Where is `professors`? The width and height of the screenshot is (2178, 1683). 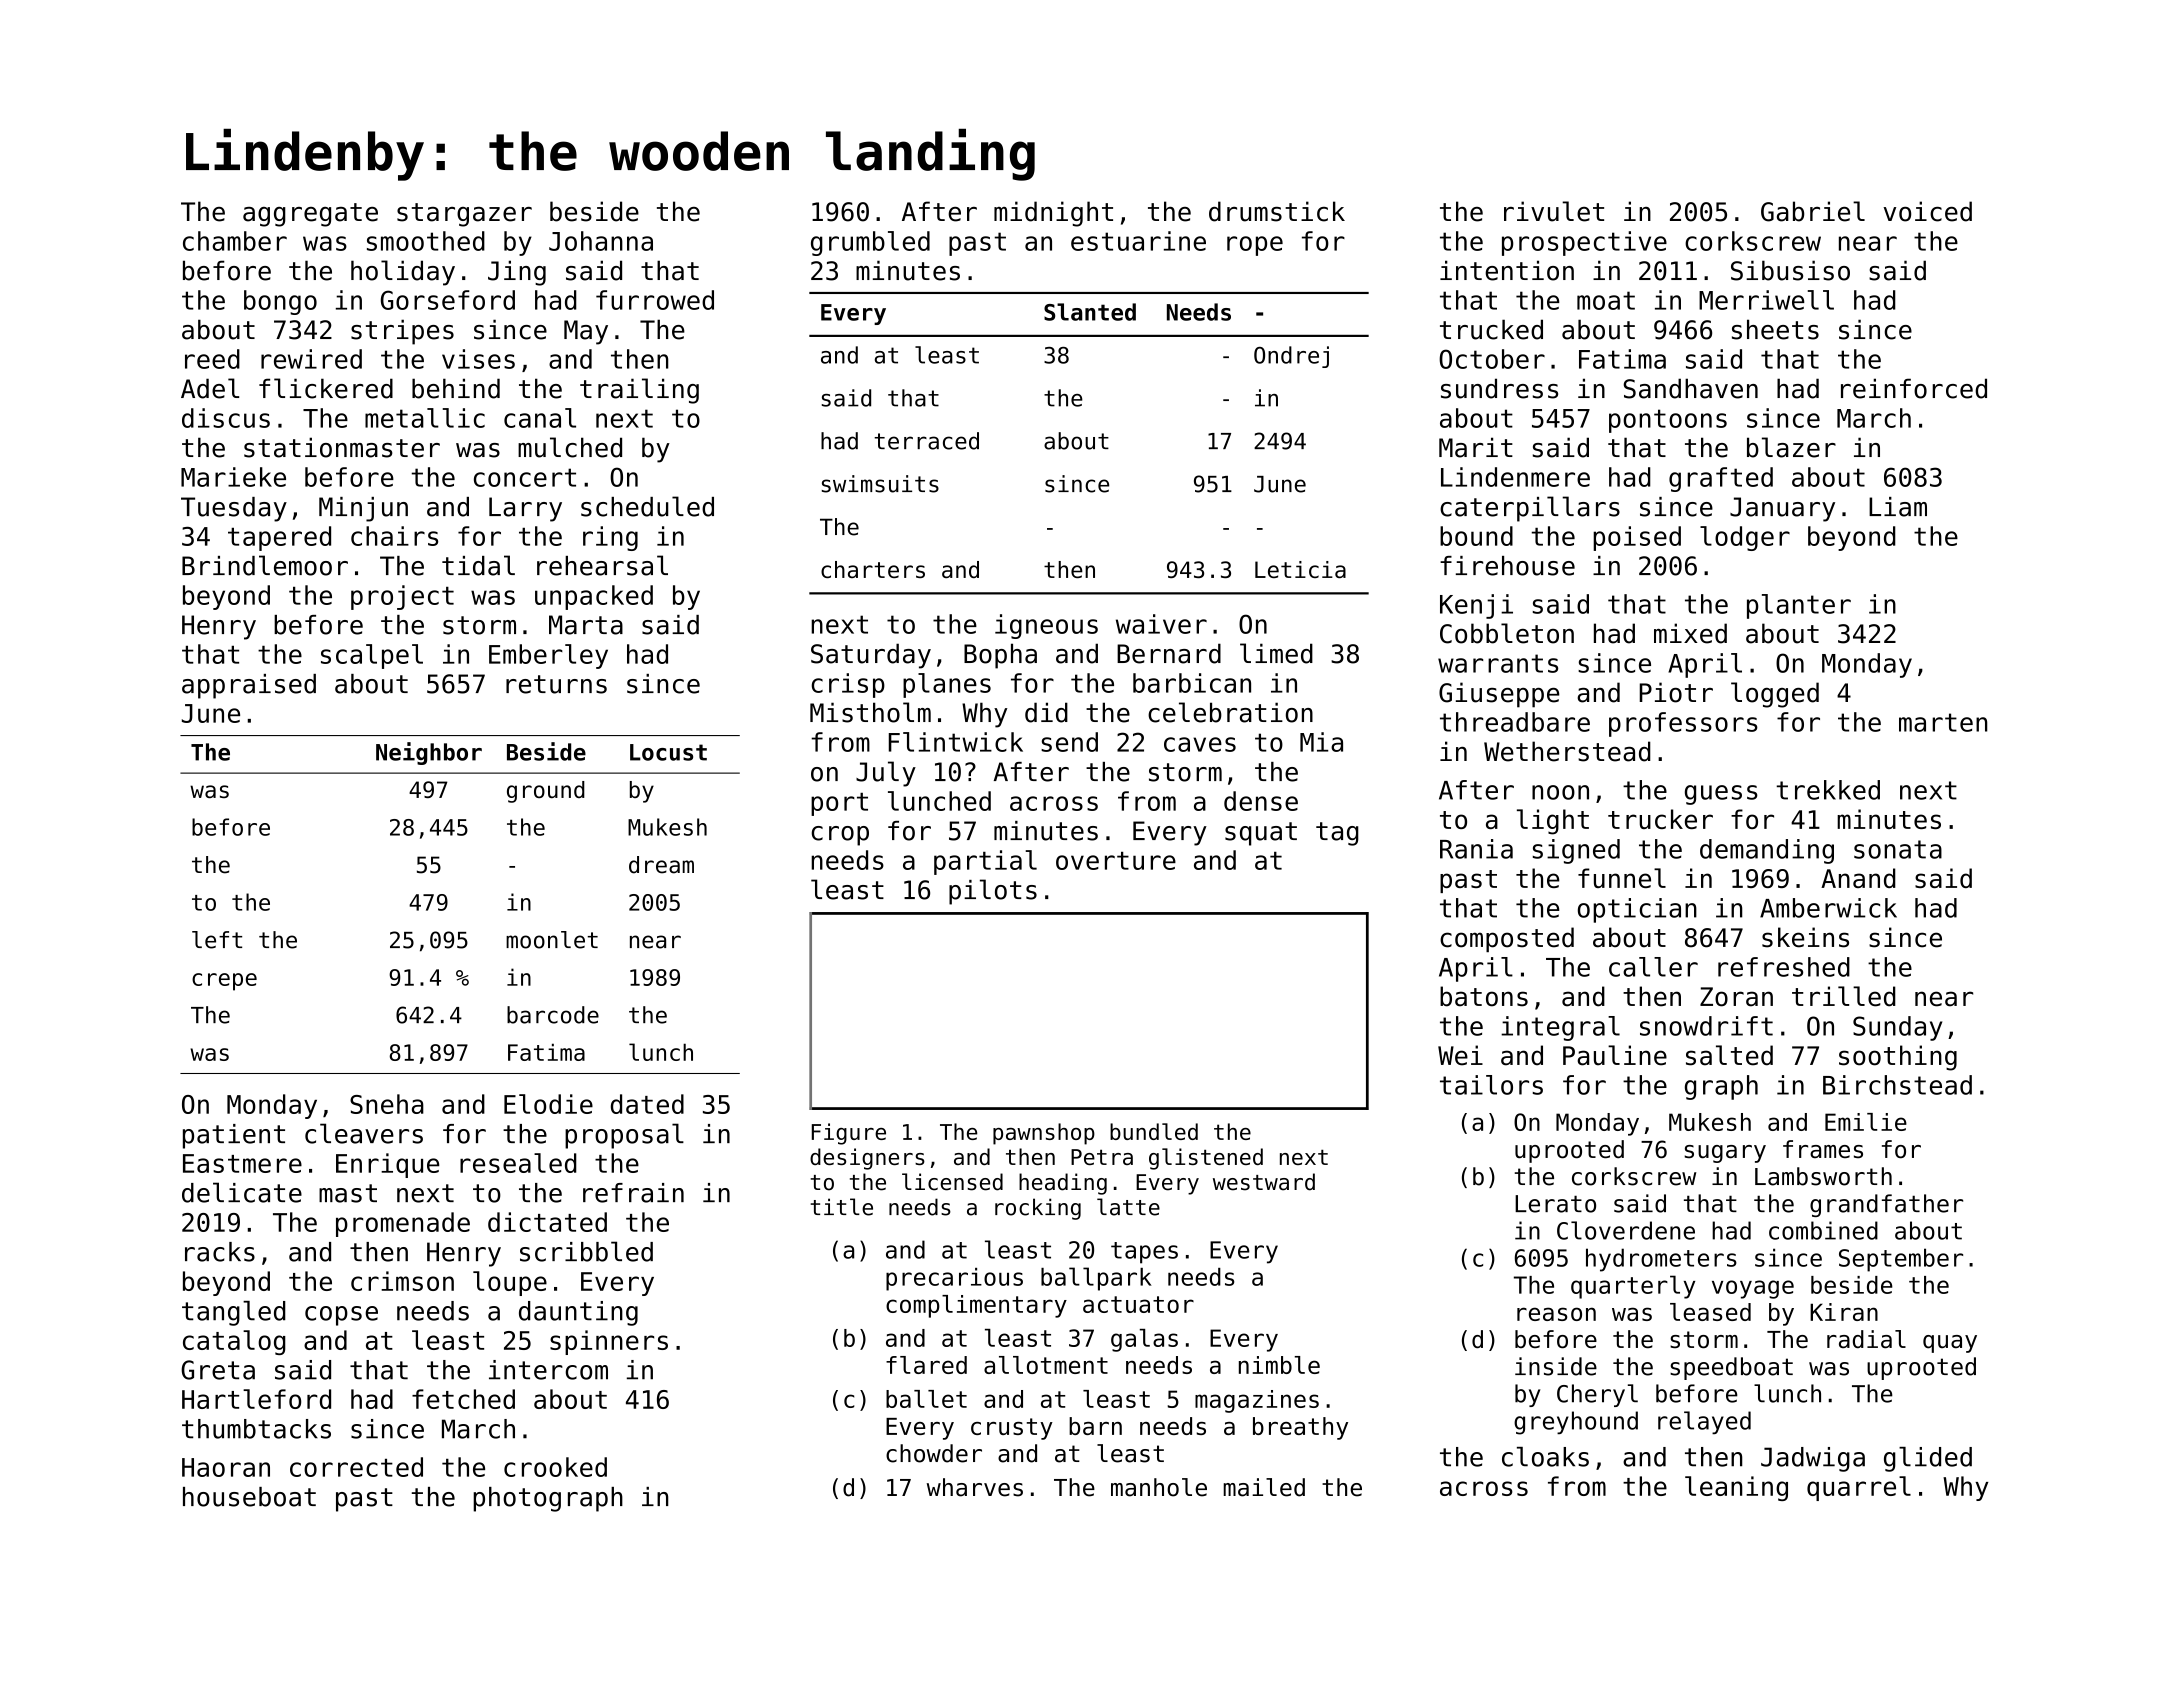
professors is located at coordinates (1683, 724).
